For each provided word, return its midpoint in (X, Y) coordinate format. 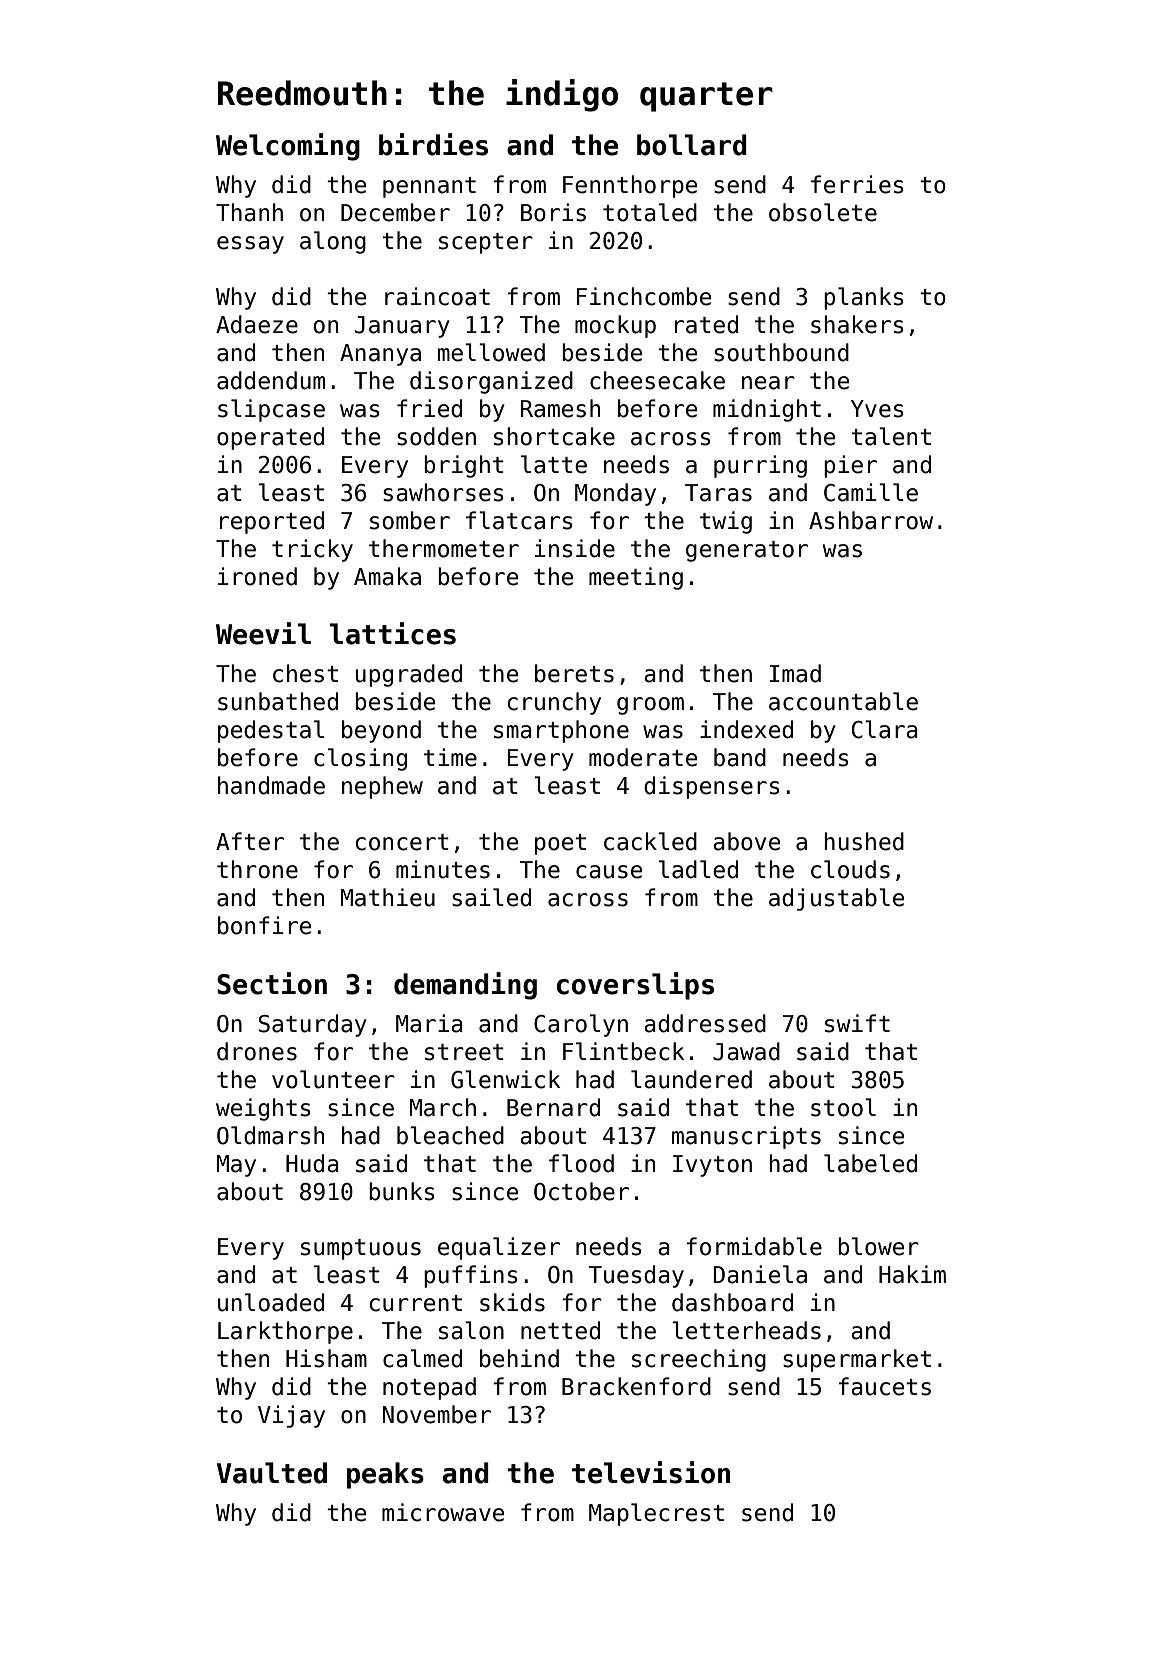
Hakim (912, 1274)
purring (760, 466)
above (746, 841)
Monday (615, 494)
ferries (857, 184)
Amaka (387, 576)
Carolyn (581, 1025)
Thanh (249, 212)
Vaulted (272, 1473)
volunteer (333, 1079)
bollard (692, 145)
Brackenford (636, 1386)
